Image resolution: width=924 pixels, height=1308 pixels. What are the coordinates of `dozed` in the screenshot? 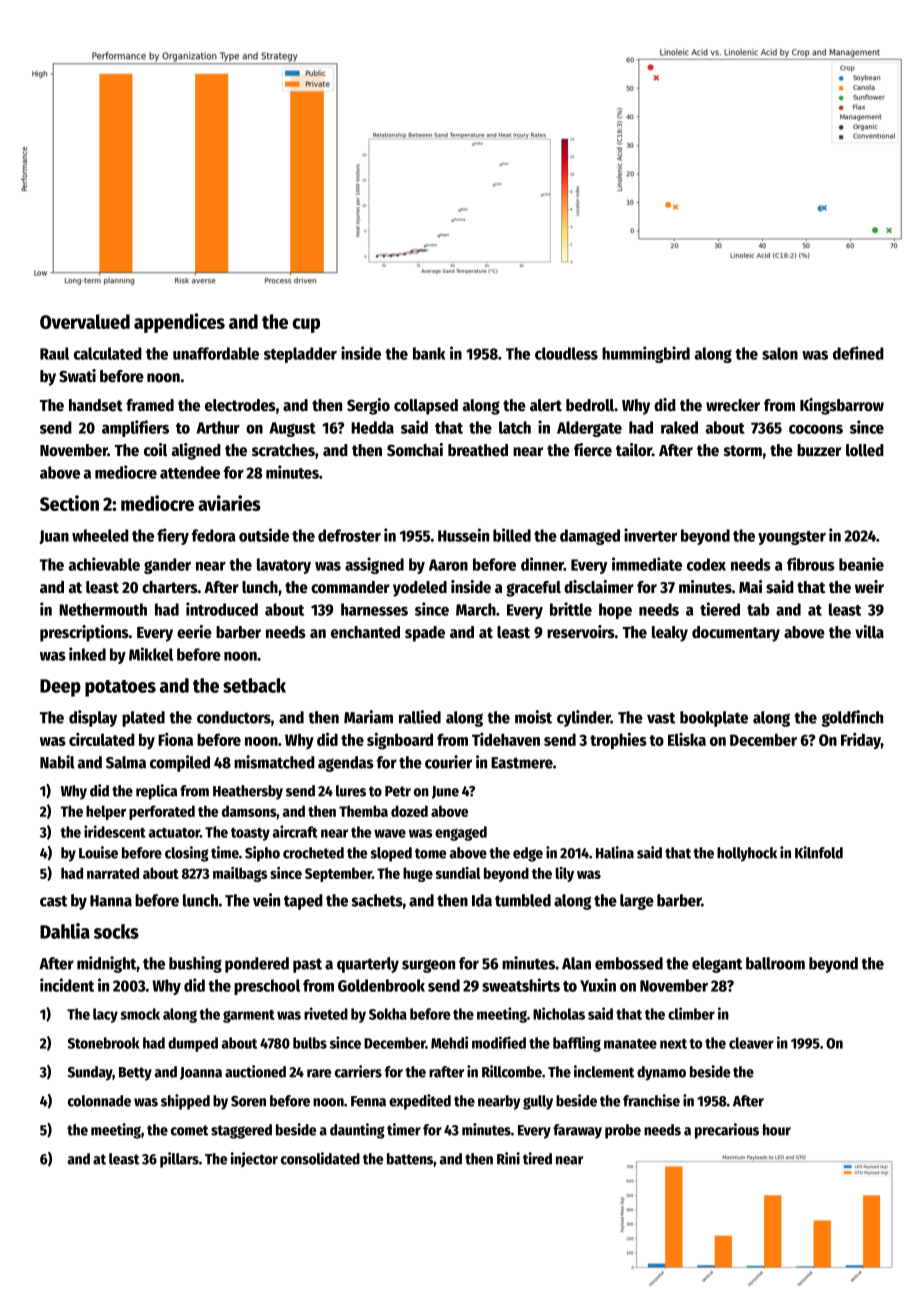 It's located at (409, 811).
